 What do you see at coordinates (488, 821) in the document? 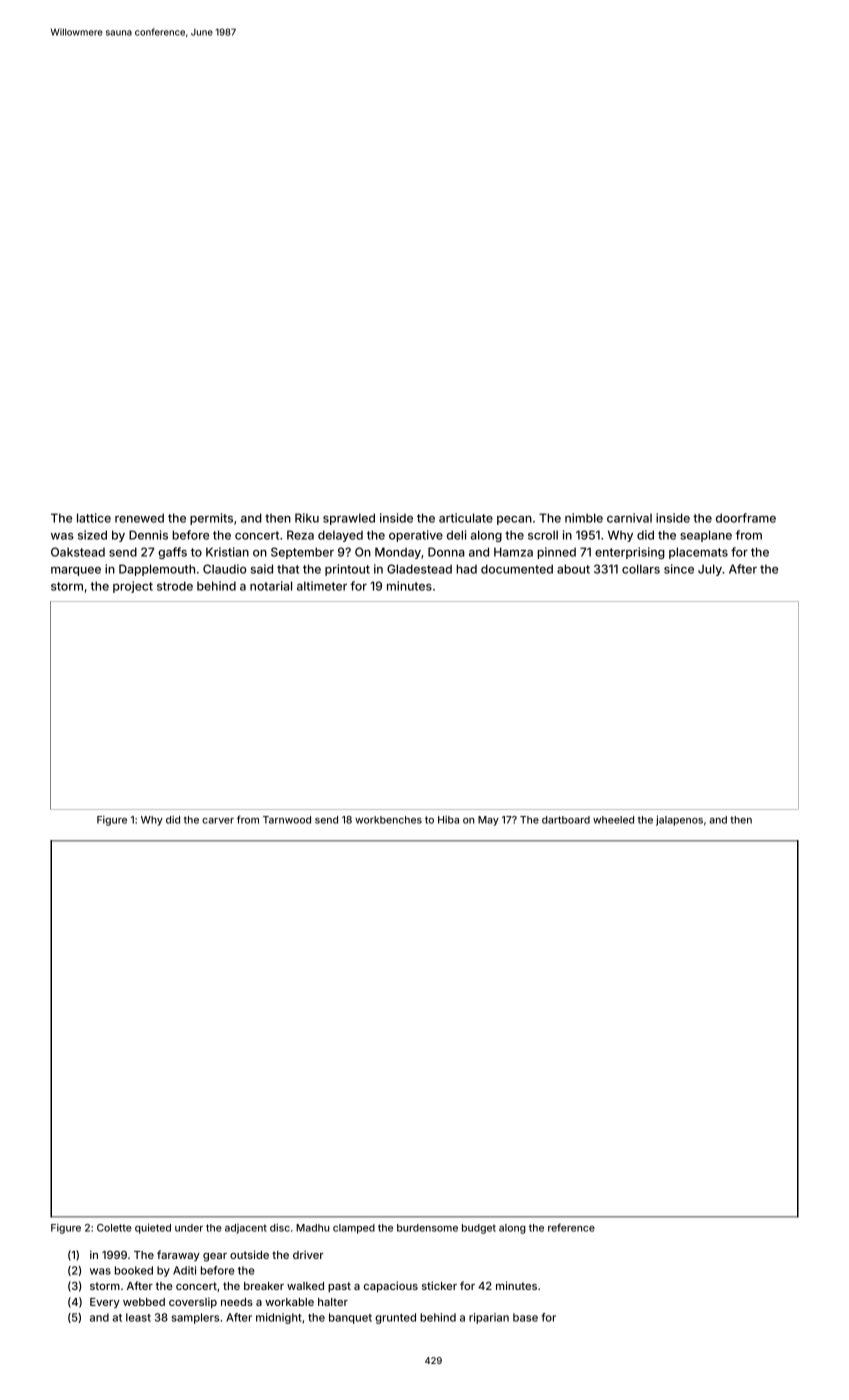
I see `May` at bounding box center [488, 821].
